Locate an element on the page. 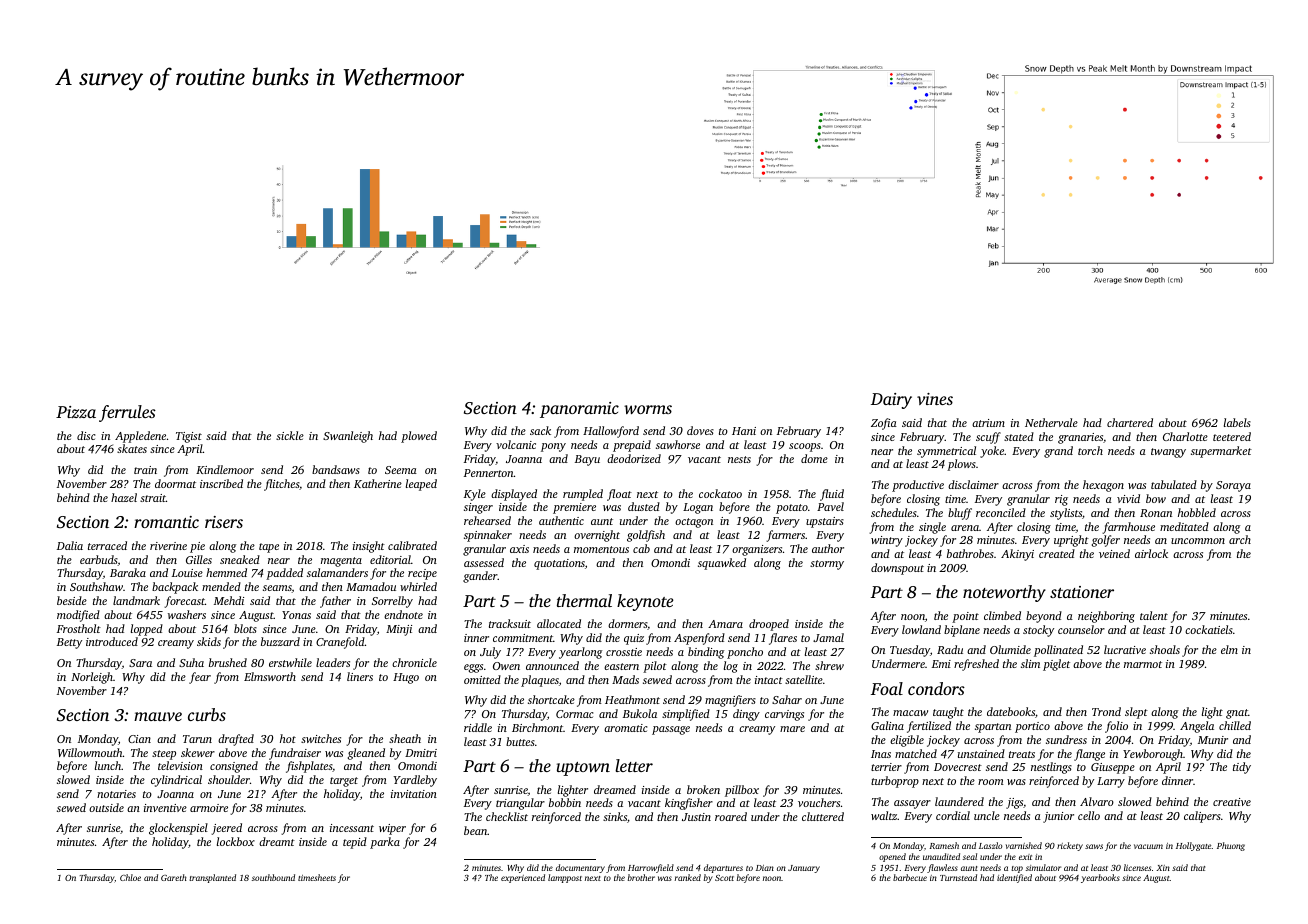 This document has height=924, width=1308. Chloe is located at coordinates (130, 877).
